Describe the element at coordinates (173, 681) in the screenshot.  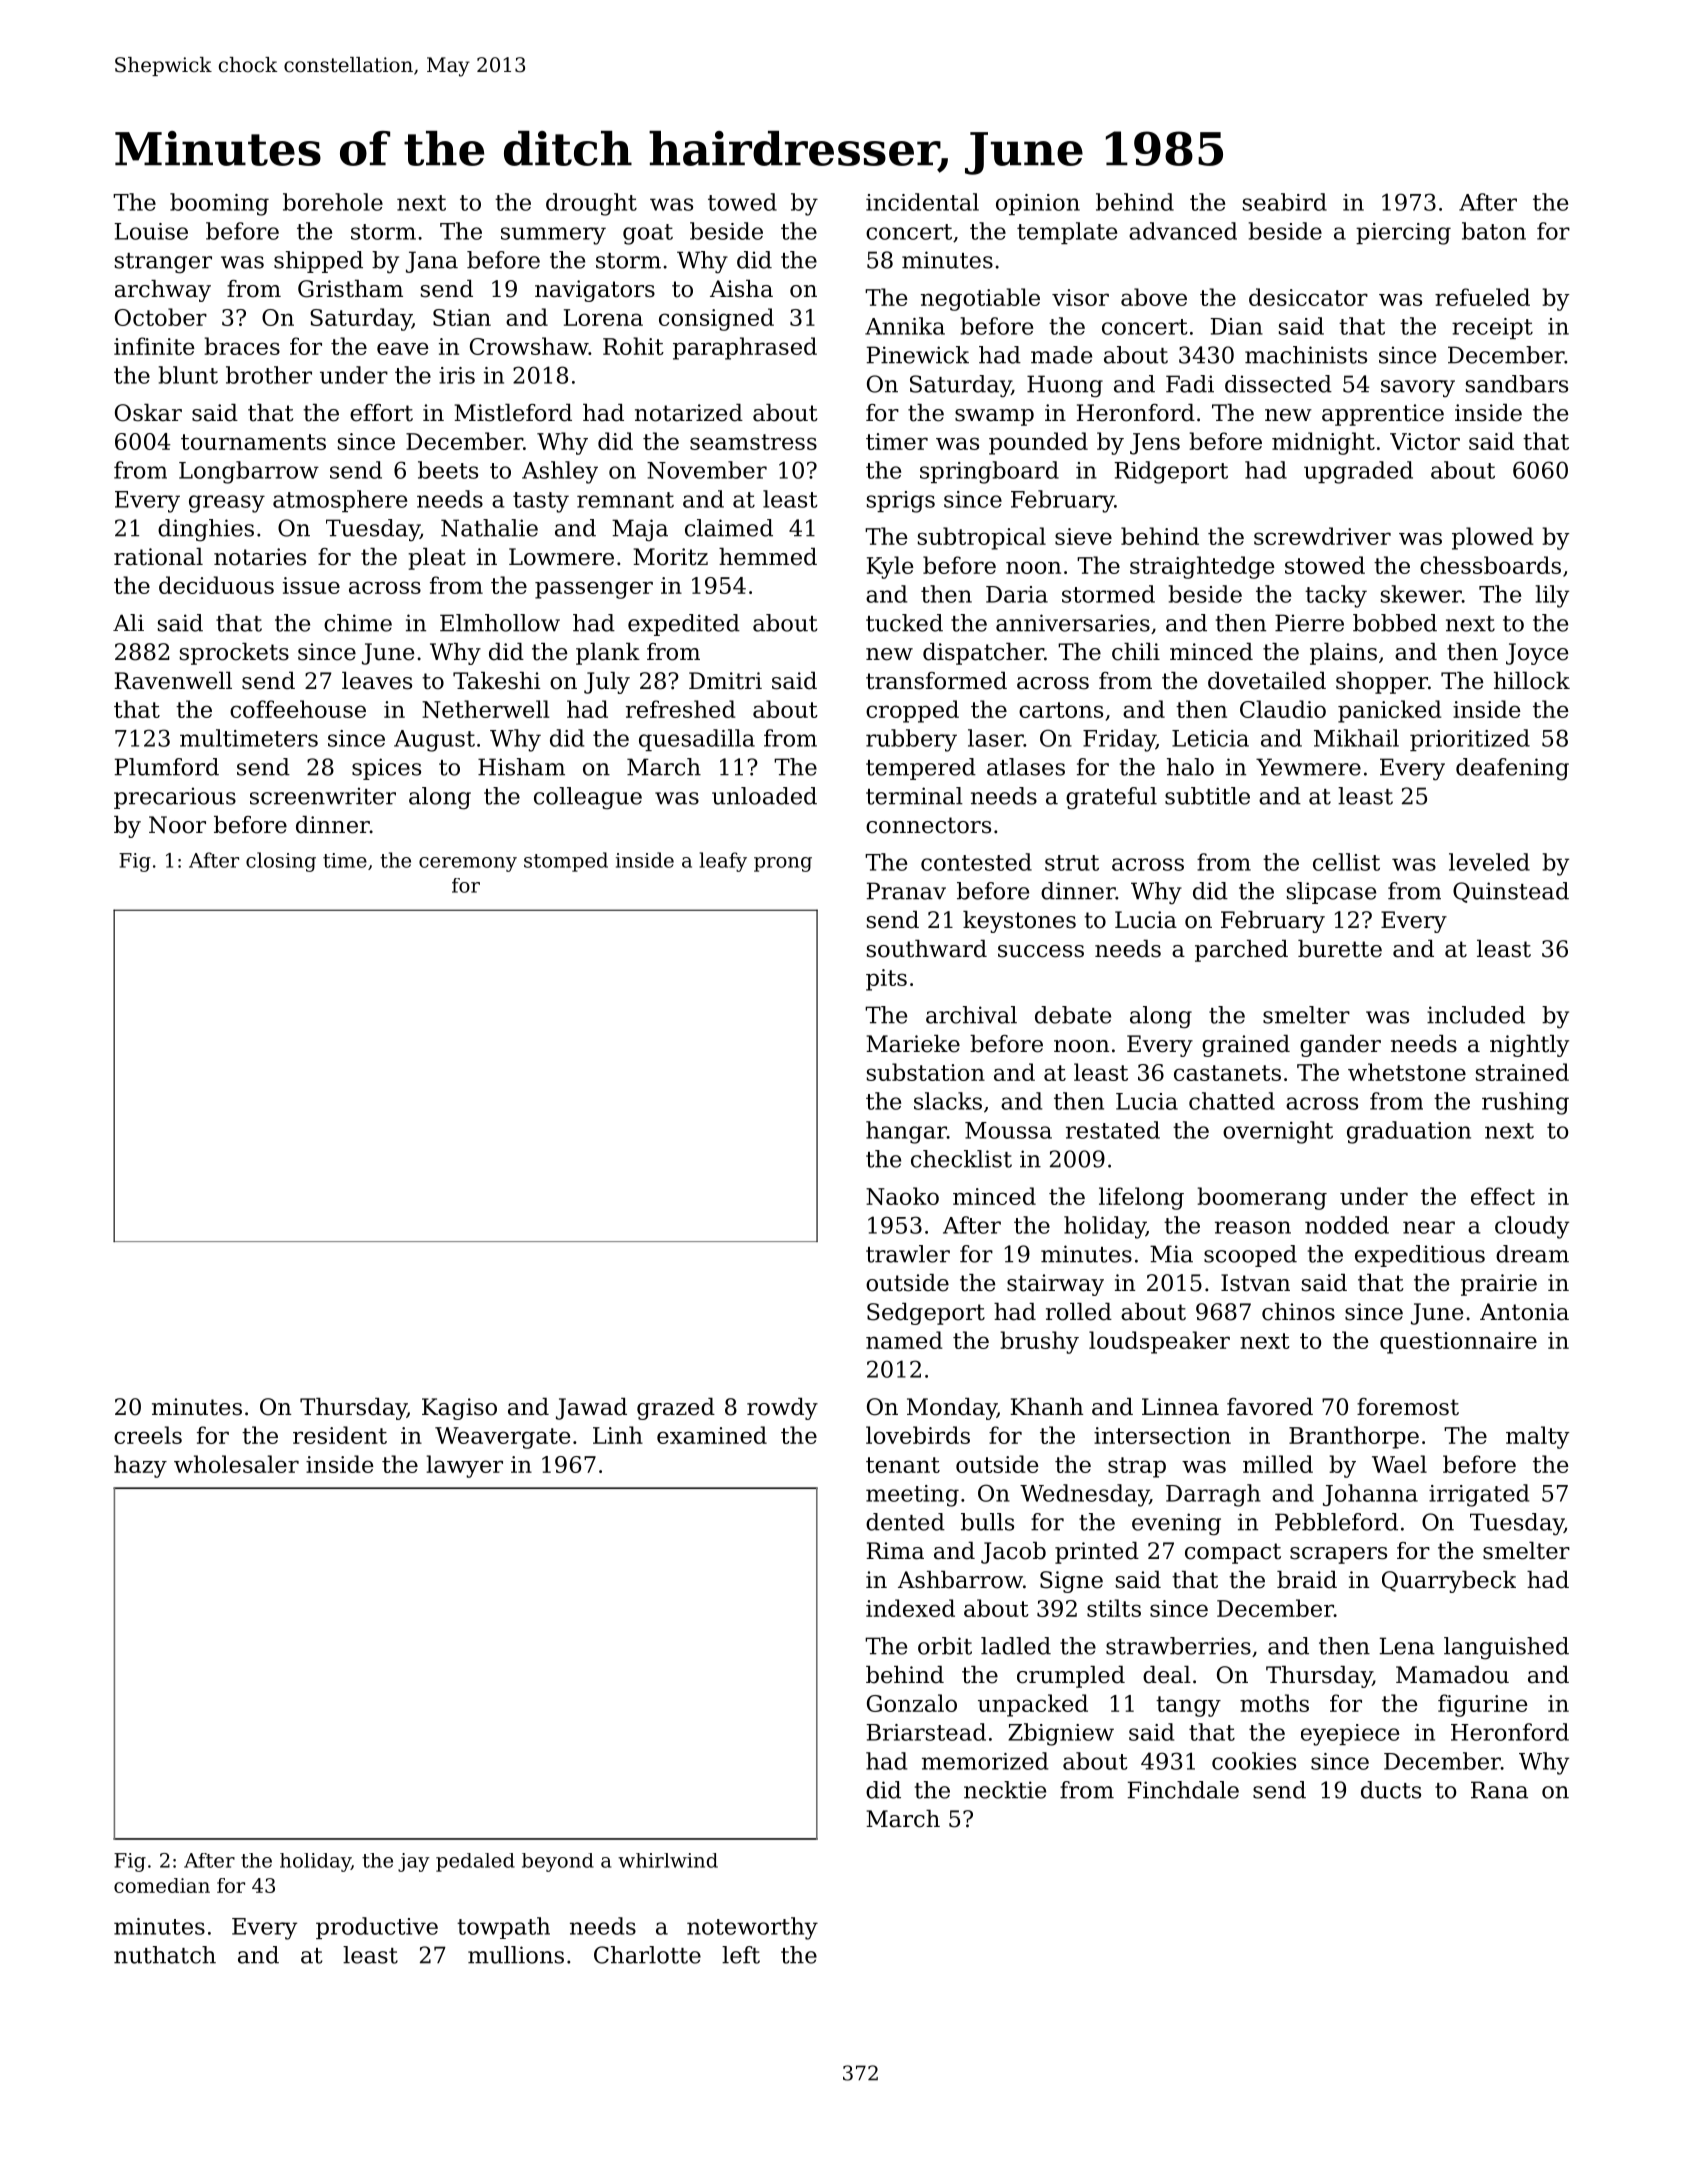
I see `Ravenwell` at that location.
